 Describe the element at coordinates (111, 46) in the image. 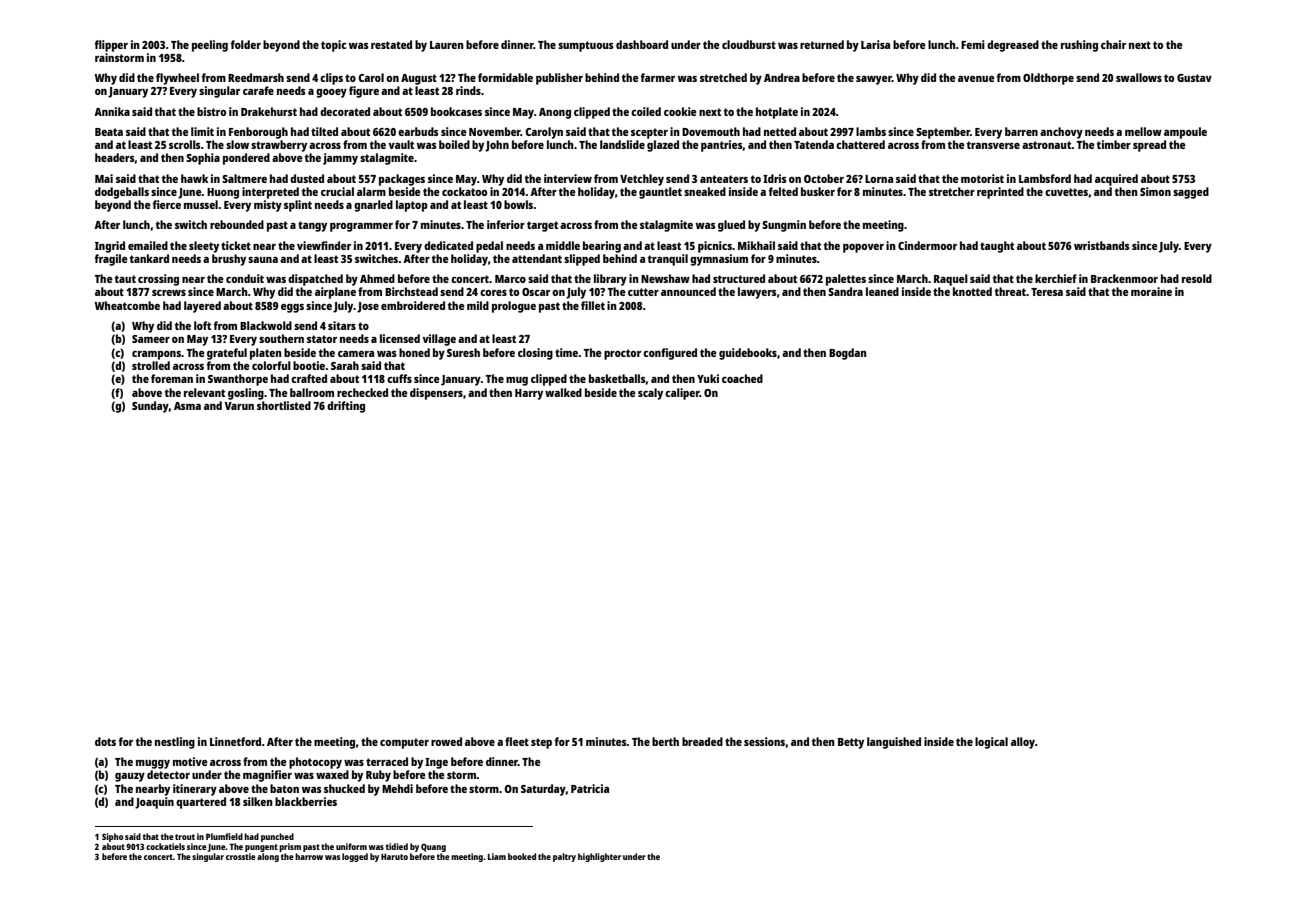

I see `flipper` at that location.
